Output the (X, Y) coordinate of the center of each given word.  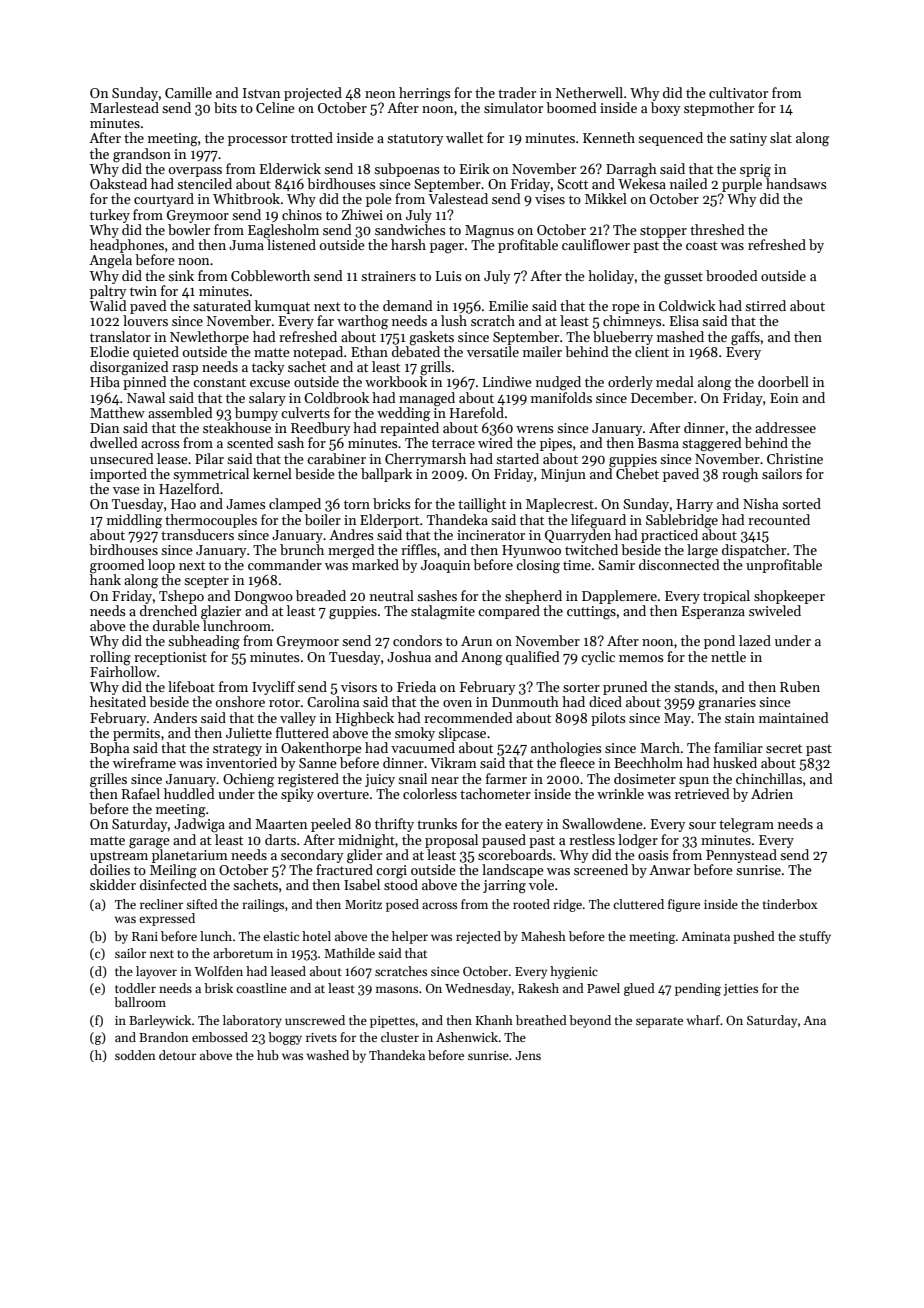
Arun (476, 641)
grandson (142, 155)
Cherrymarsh (425, 460)
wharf (703, 1020)
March (660, 747)
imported (118, 475)
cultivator (738, 92)
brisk (218, 988)
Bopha (109, 749)
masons (397, 989)
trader (517, 92)
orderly (630, 383)
